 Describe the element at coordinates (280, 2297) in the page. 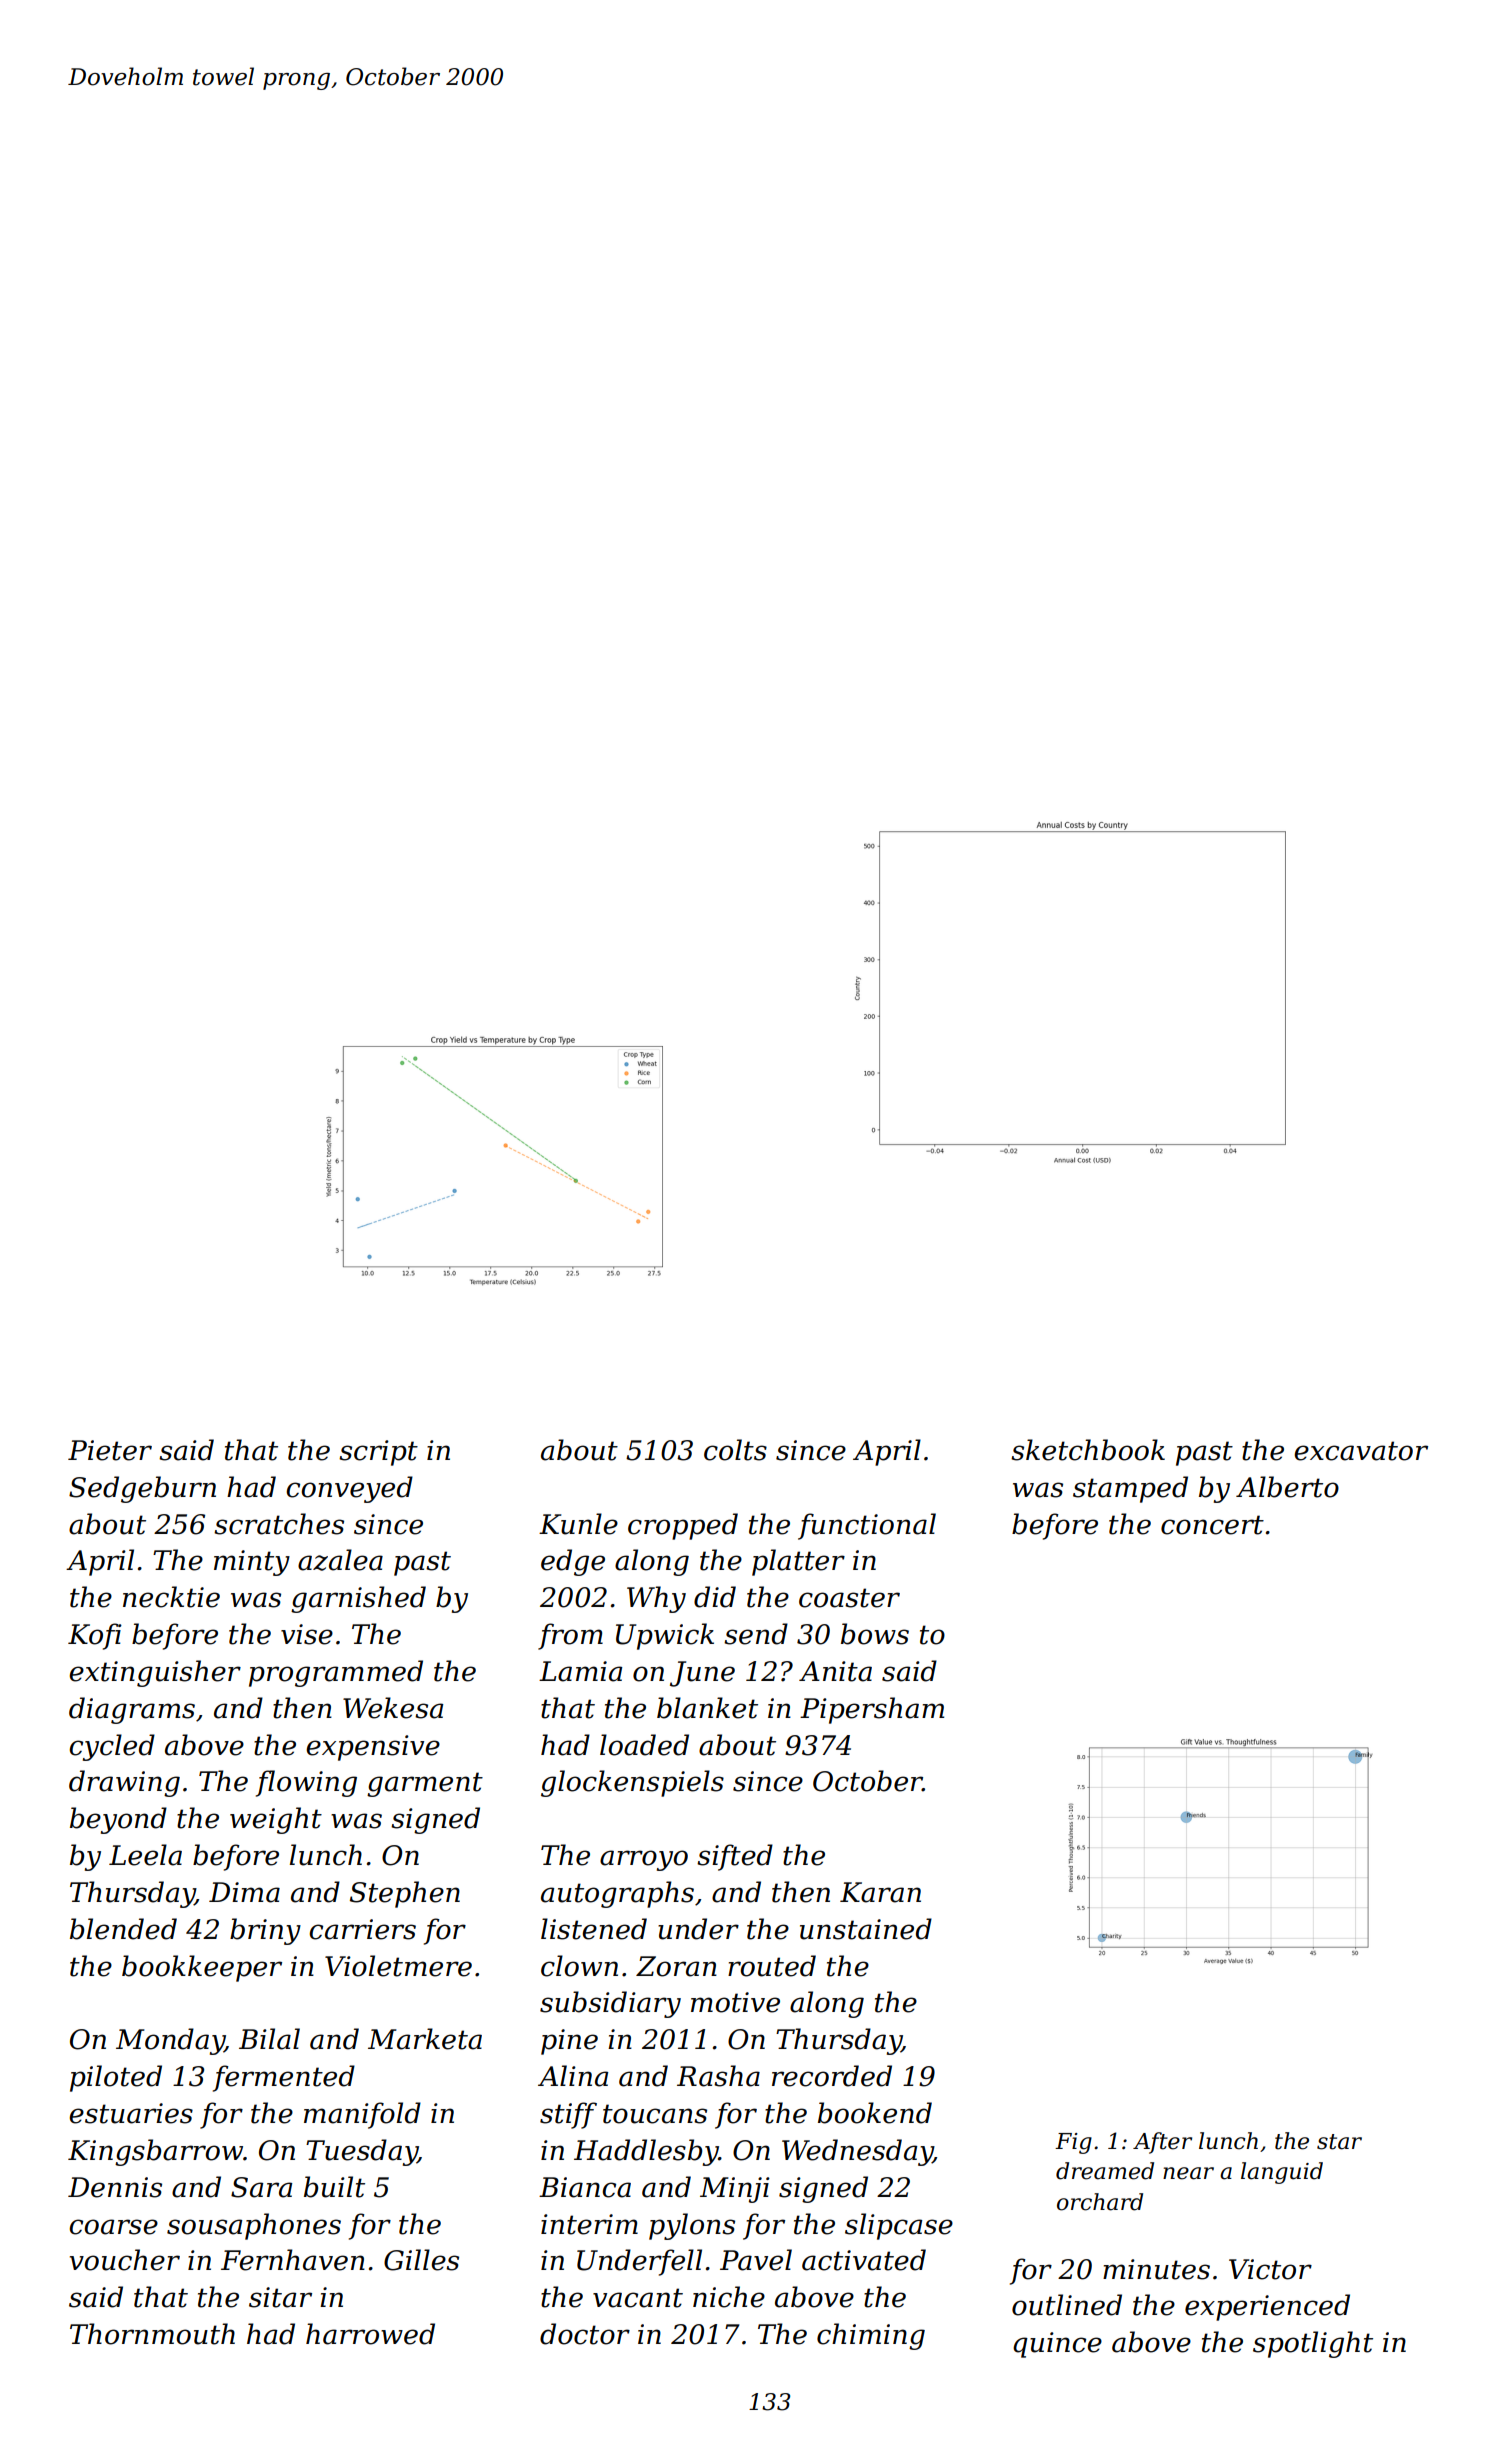

I see `sitar` at that location.
